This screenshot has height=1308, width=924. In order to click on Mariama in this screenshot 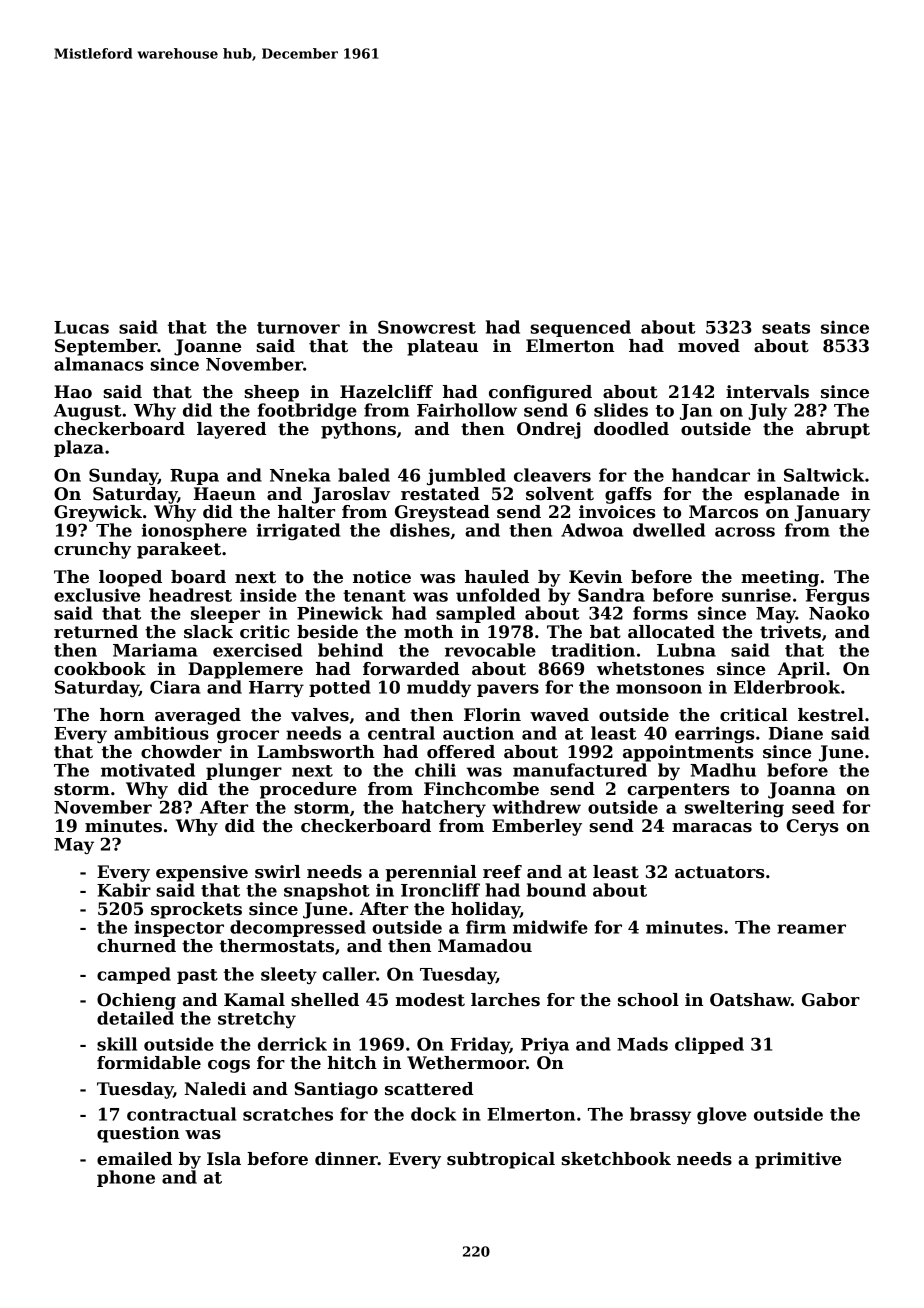, I will do `click(155, 650)`.
